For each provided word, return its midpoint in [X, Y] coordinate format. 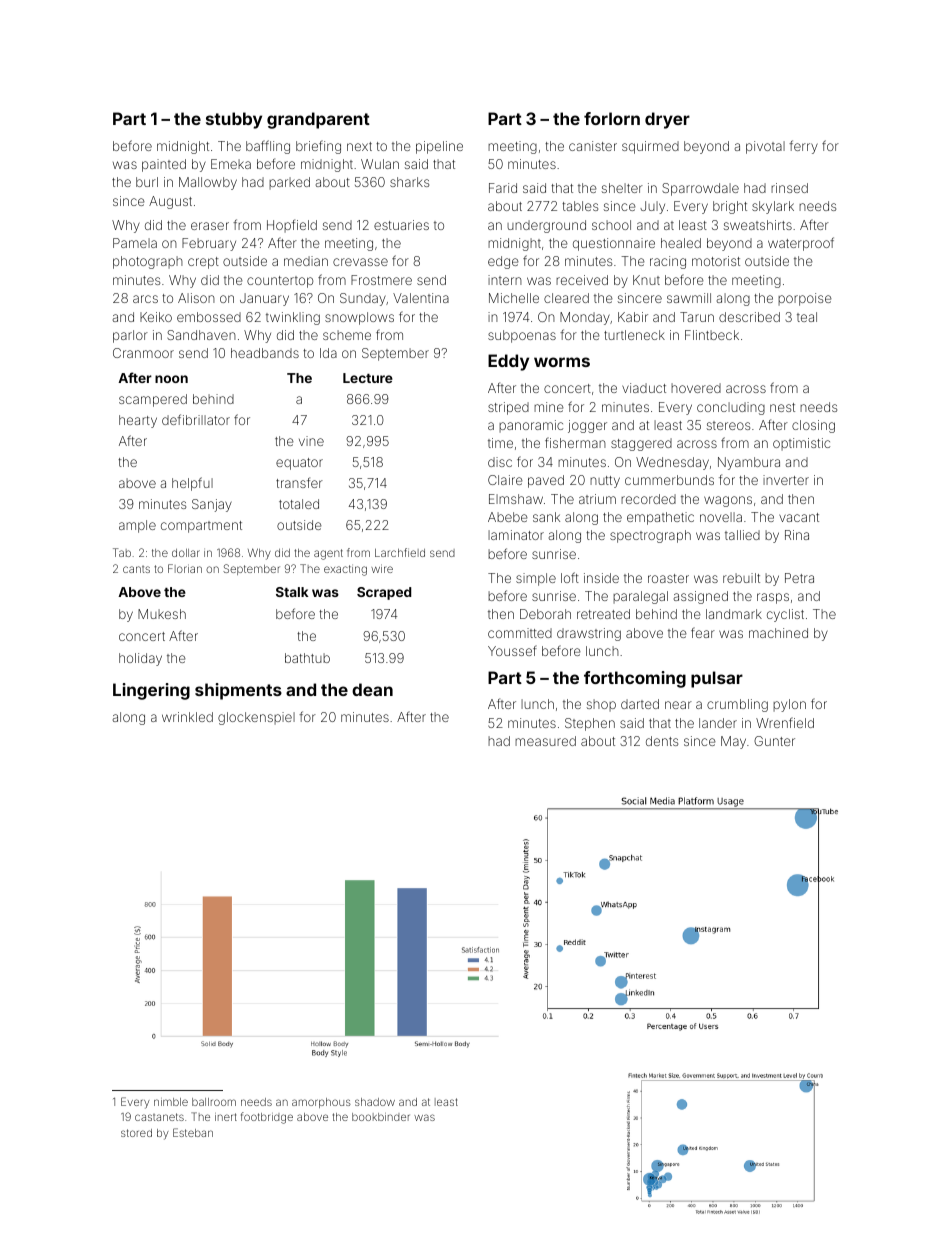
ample [137, 526]
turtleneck [634, 335]
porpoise [805, 299]
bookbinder [381, 1117]
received [582, 280]
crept [203, 263]
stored [136, 1133]
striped [508, 408]
